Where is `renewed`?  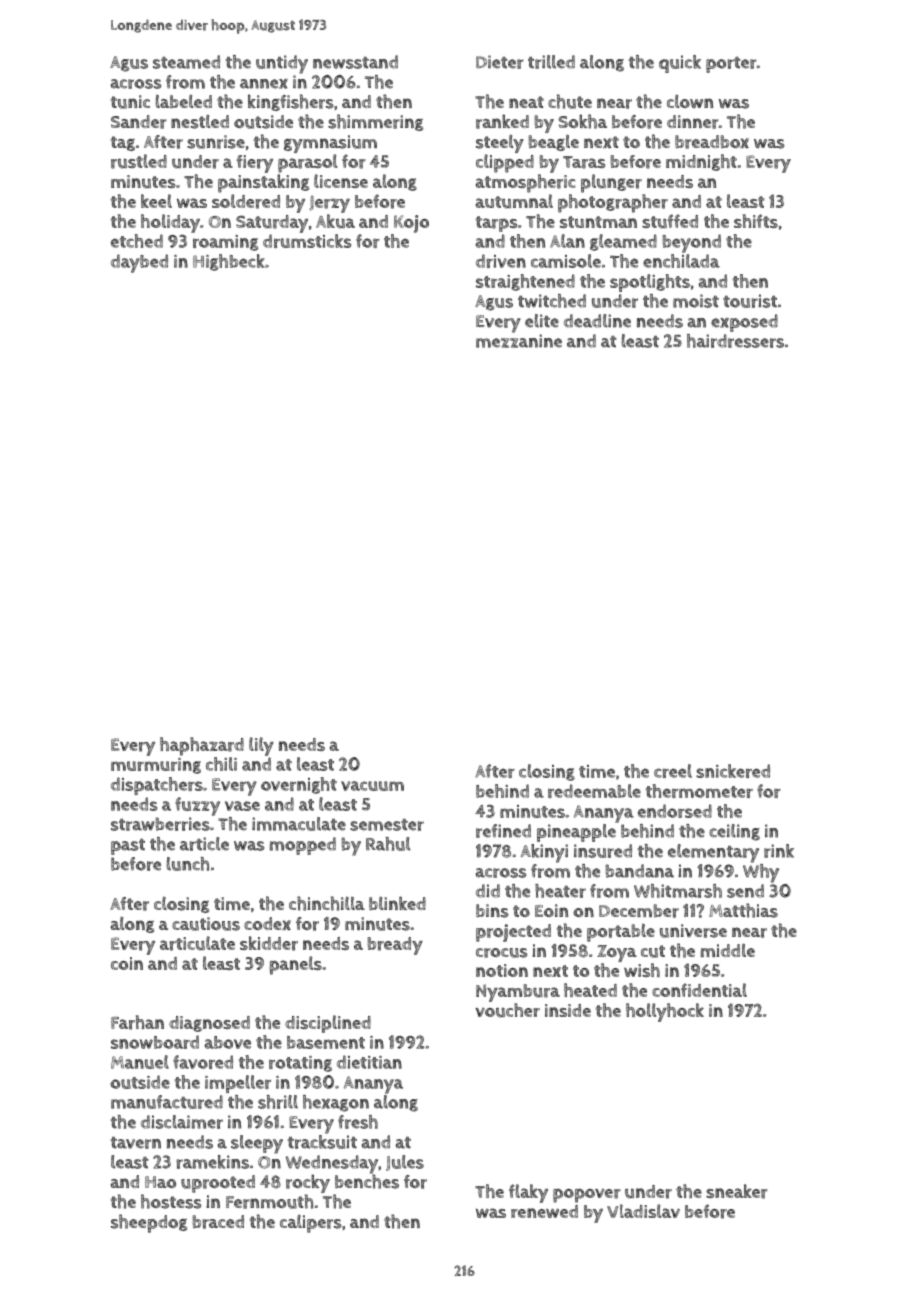
renewed is located at coordinates (544, 1211).
